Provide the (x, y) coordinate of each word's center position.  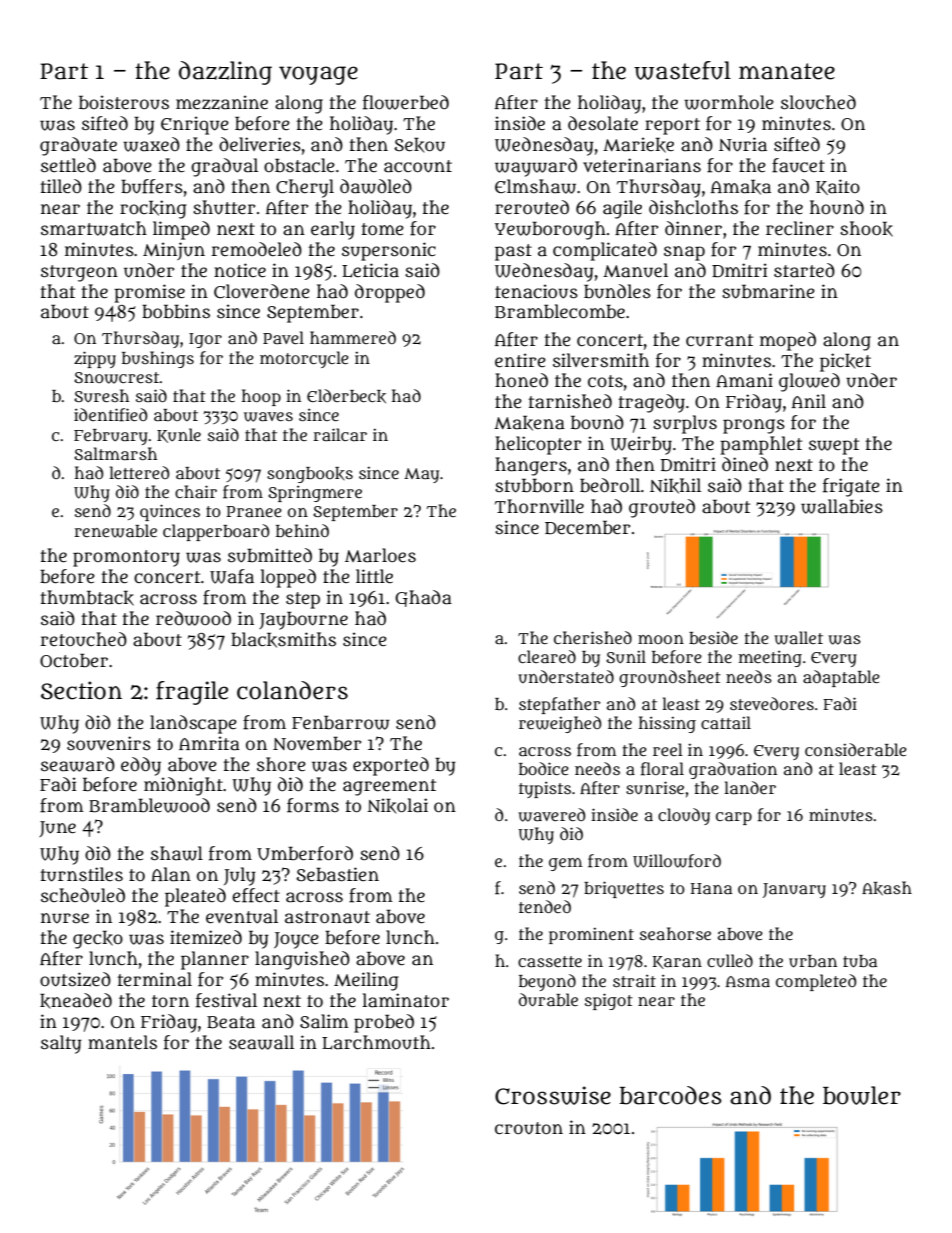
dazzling (225, 73)
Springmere (315, 493)
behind (302, 530)
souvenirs (109, 743)
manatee (787, 71)
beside (713, 637)
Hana (711, 888)
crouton (529, 1128)
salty (61, 1044)
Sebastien (337, 874)
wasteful (682, 70)
